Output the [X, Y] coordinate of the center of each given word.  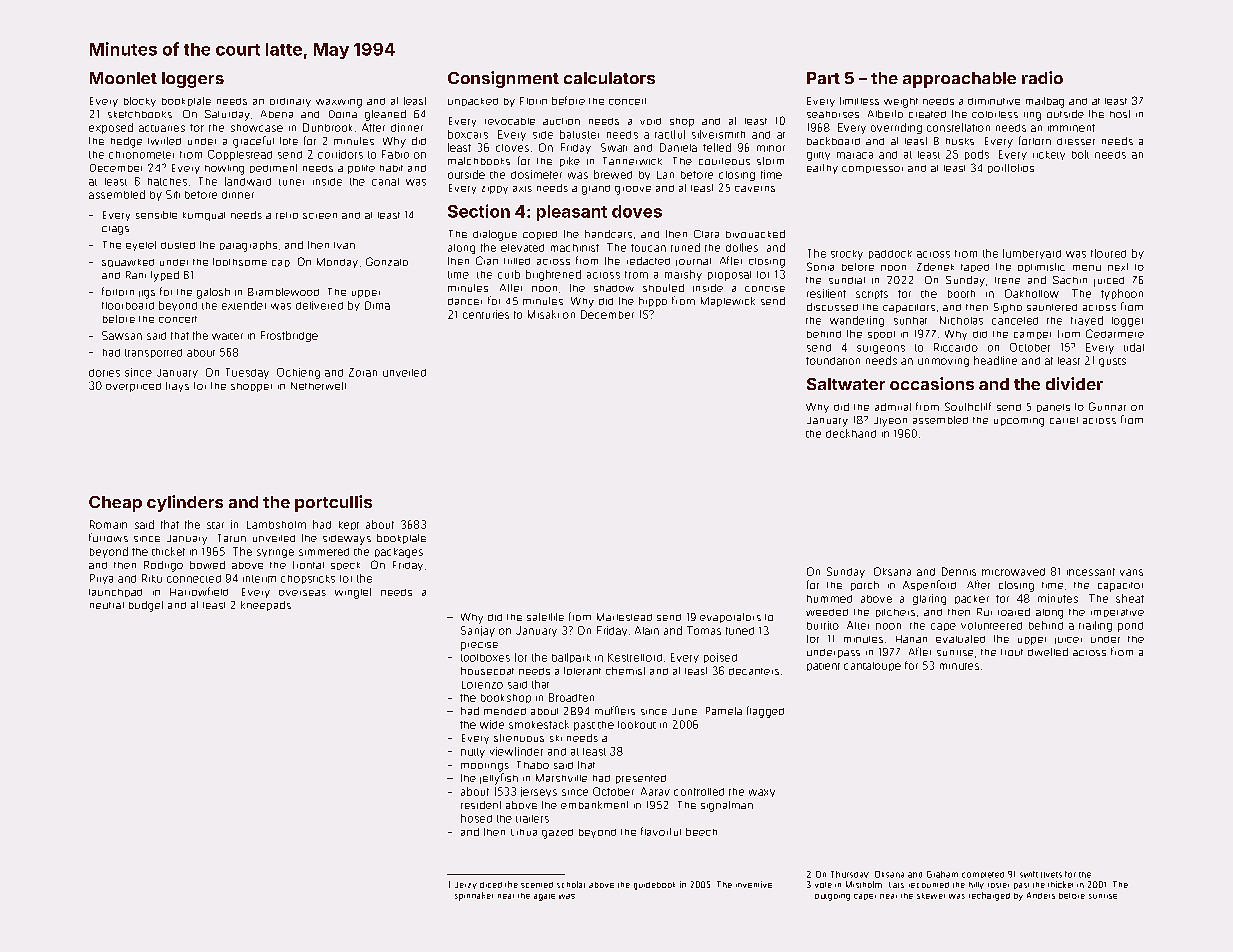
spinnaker [474, 896]
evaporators [730, 618]
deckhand [851, 433]
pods [977, 155]
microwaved [1013, 572]
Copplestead [240, 155]
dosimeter [536, 174]
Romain [108, 524]
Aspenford [929, 585]
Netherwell [318, 386]
